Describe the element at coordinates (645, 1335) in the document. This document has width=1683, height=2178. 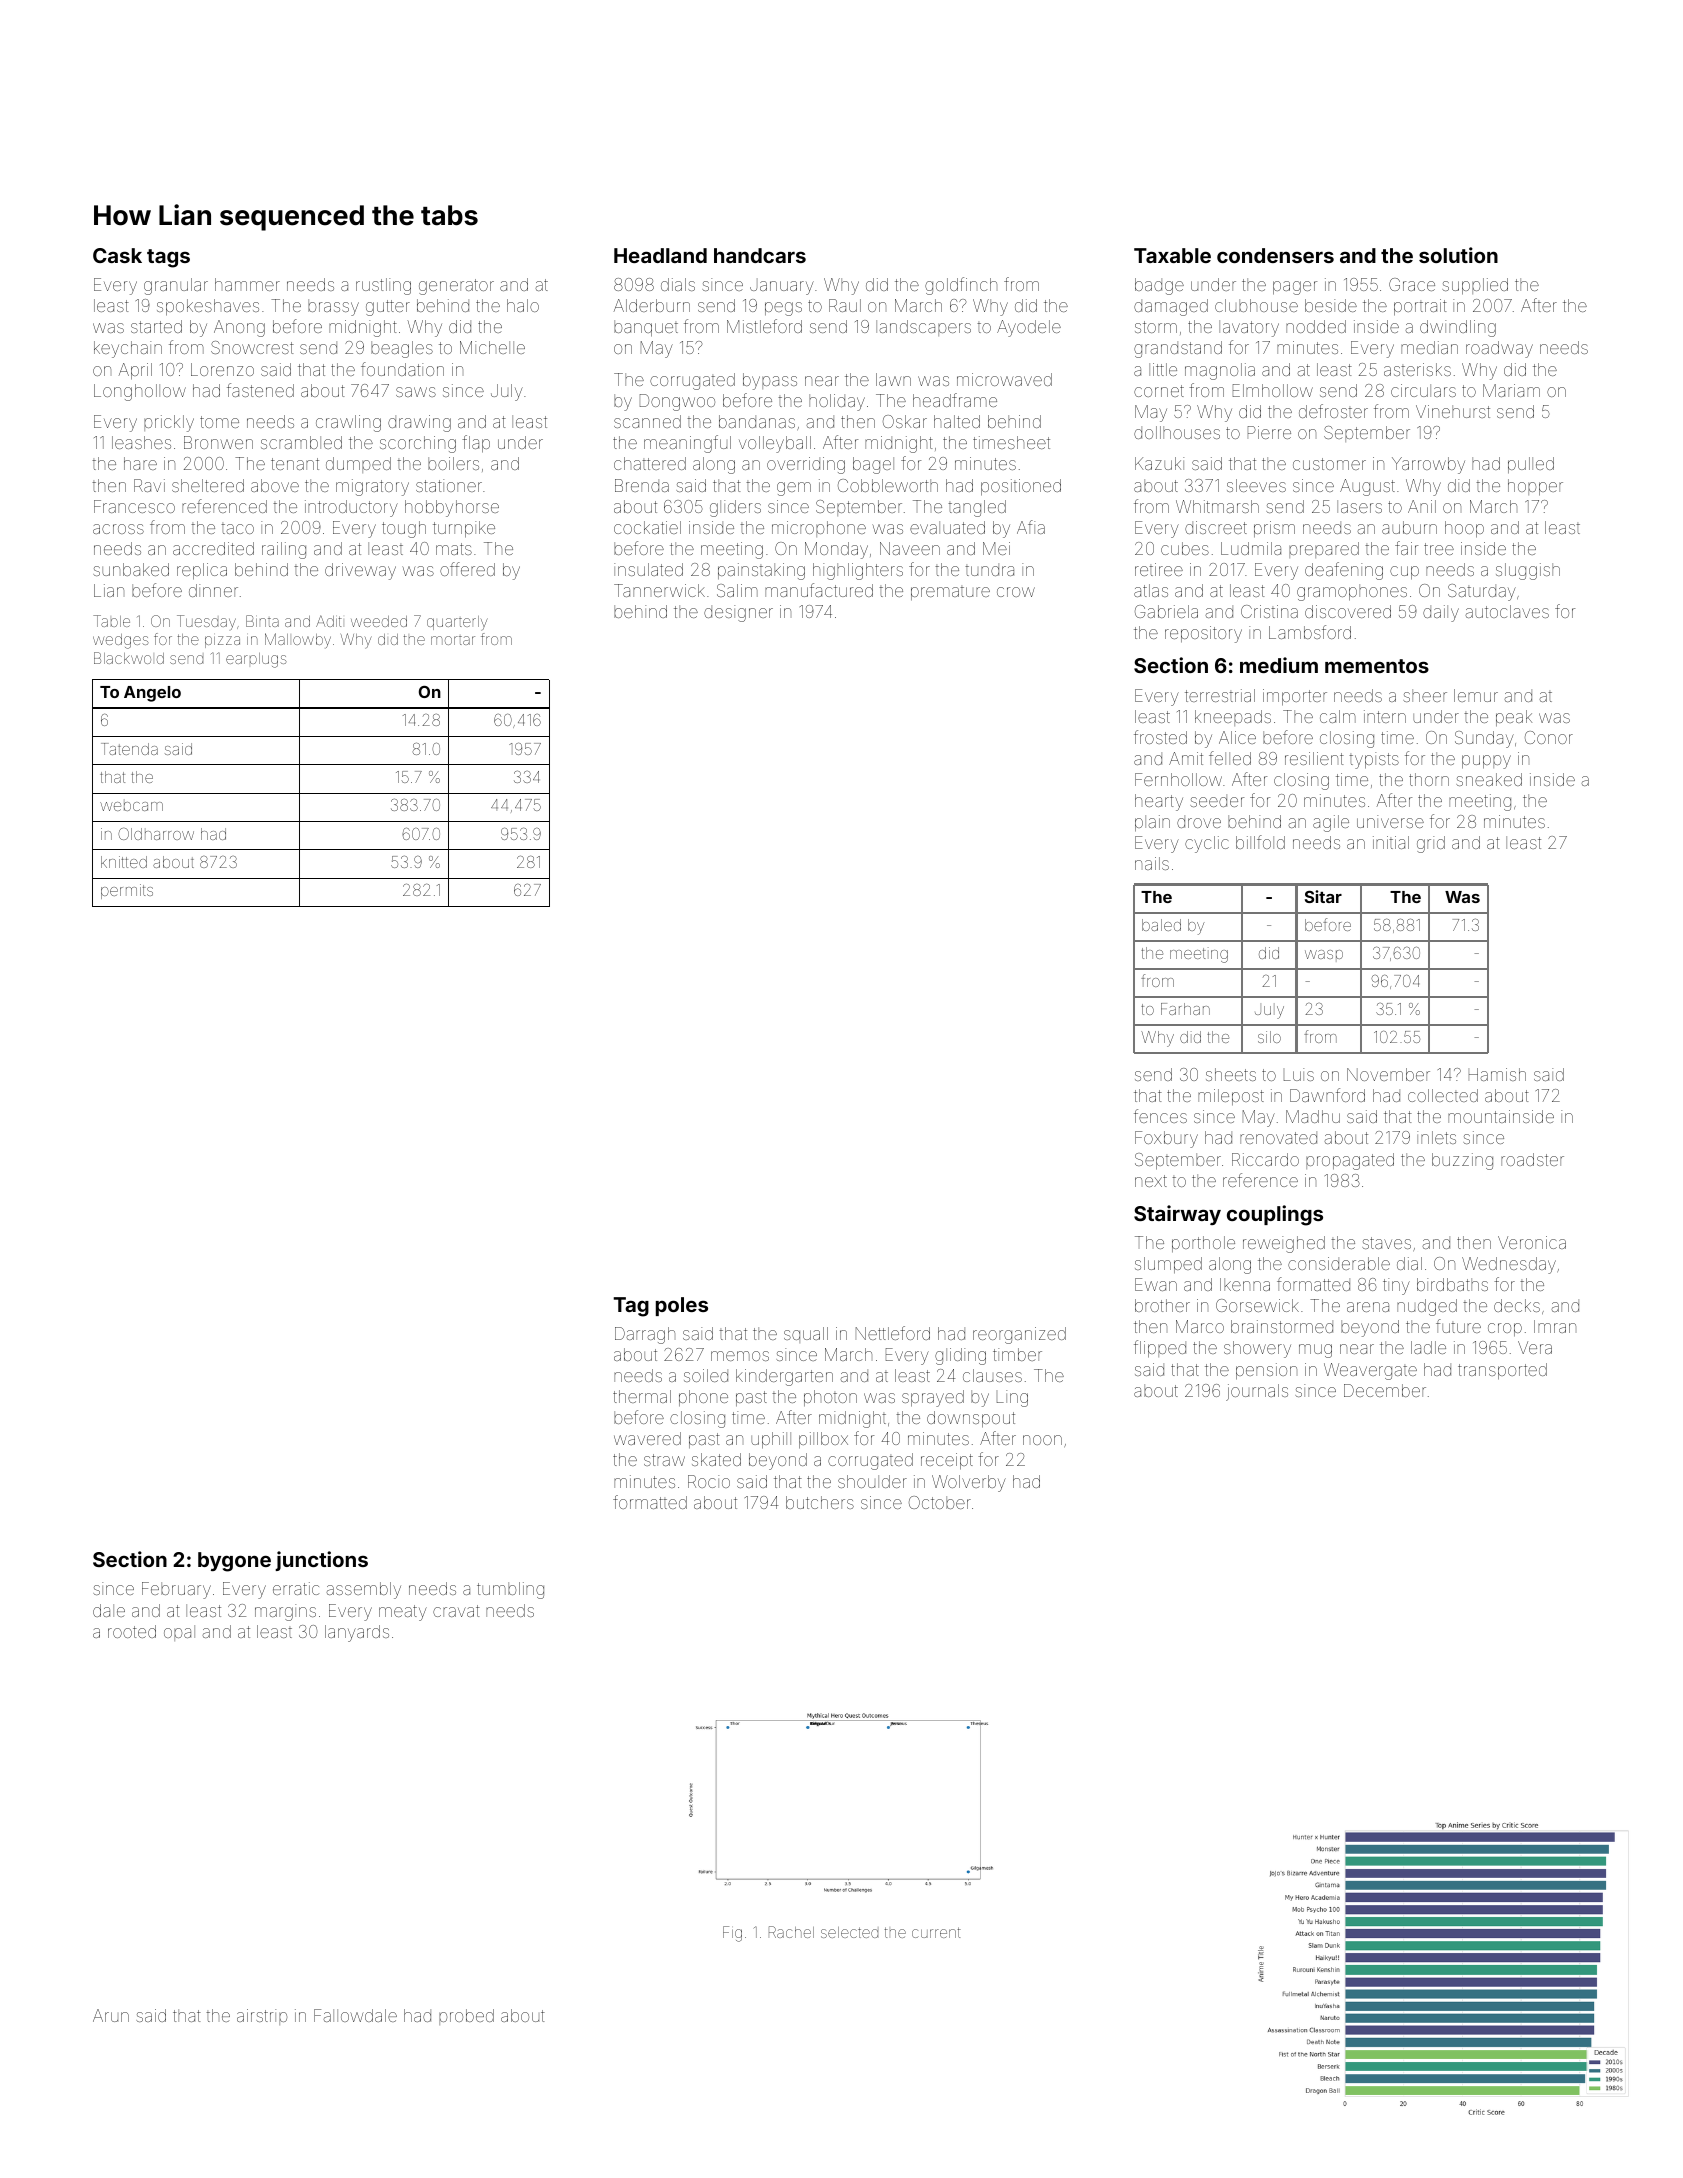
I see `Darragh` at that location.
